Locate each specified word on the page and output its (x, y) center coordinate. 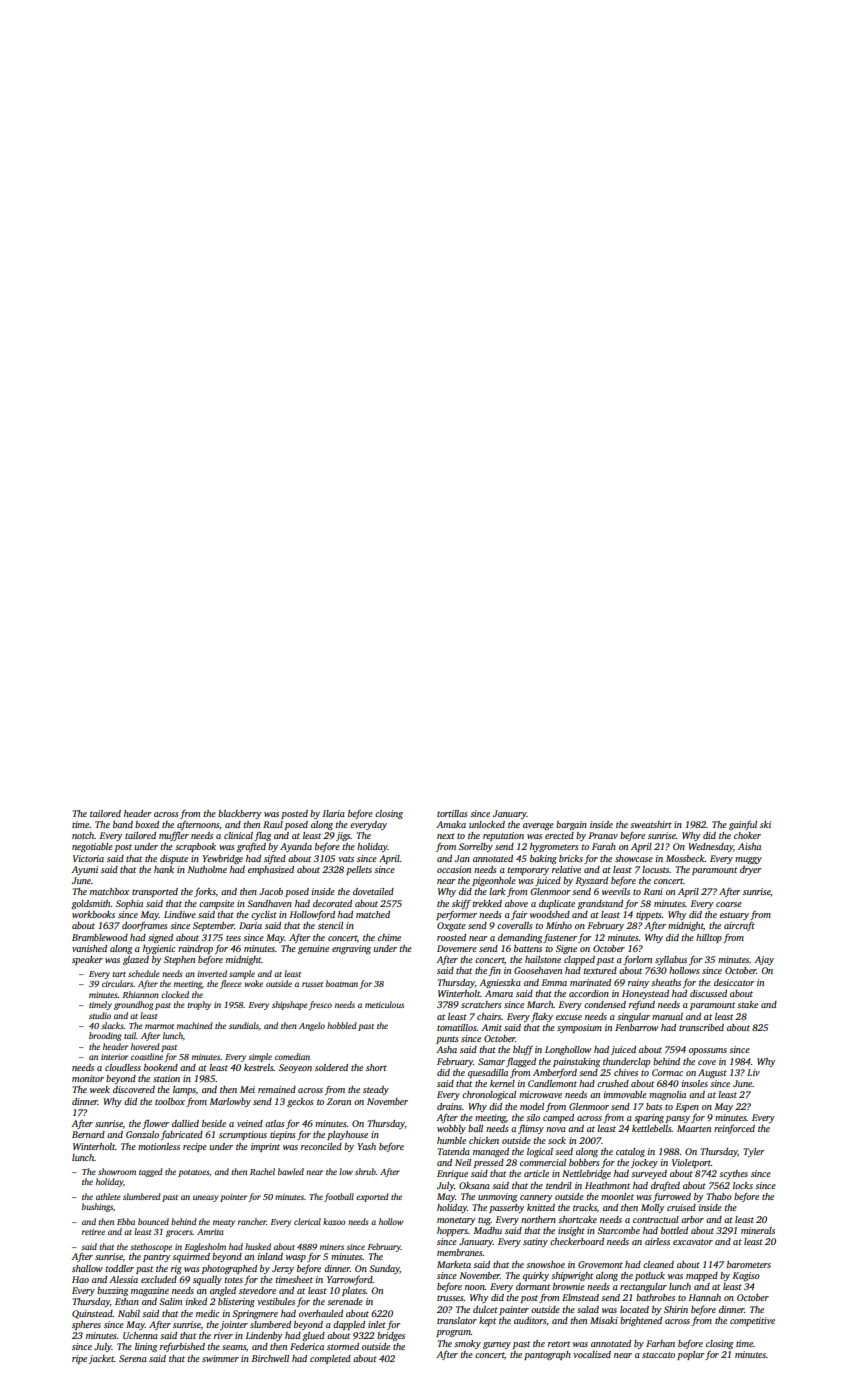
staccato (658, 1355)
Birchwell (270, 1358)
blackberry (239, 814)
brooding (105, 1036)
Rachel (262, 1171)
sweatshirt (651, 824)
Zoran (339, 1101)
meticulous (384, 1004)
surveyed (649, 1174)
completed (330, 1359)
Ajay (764, 960)
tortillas (452, 813)
